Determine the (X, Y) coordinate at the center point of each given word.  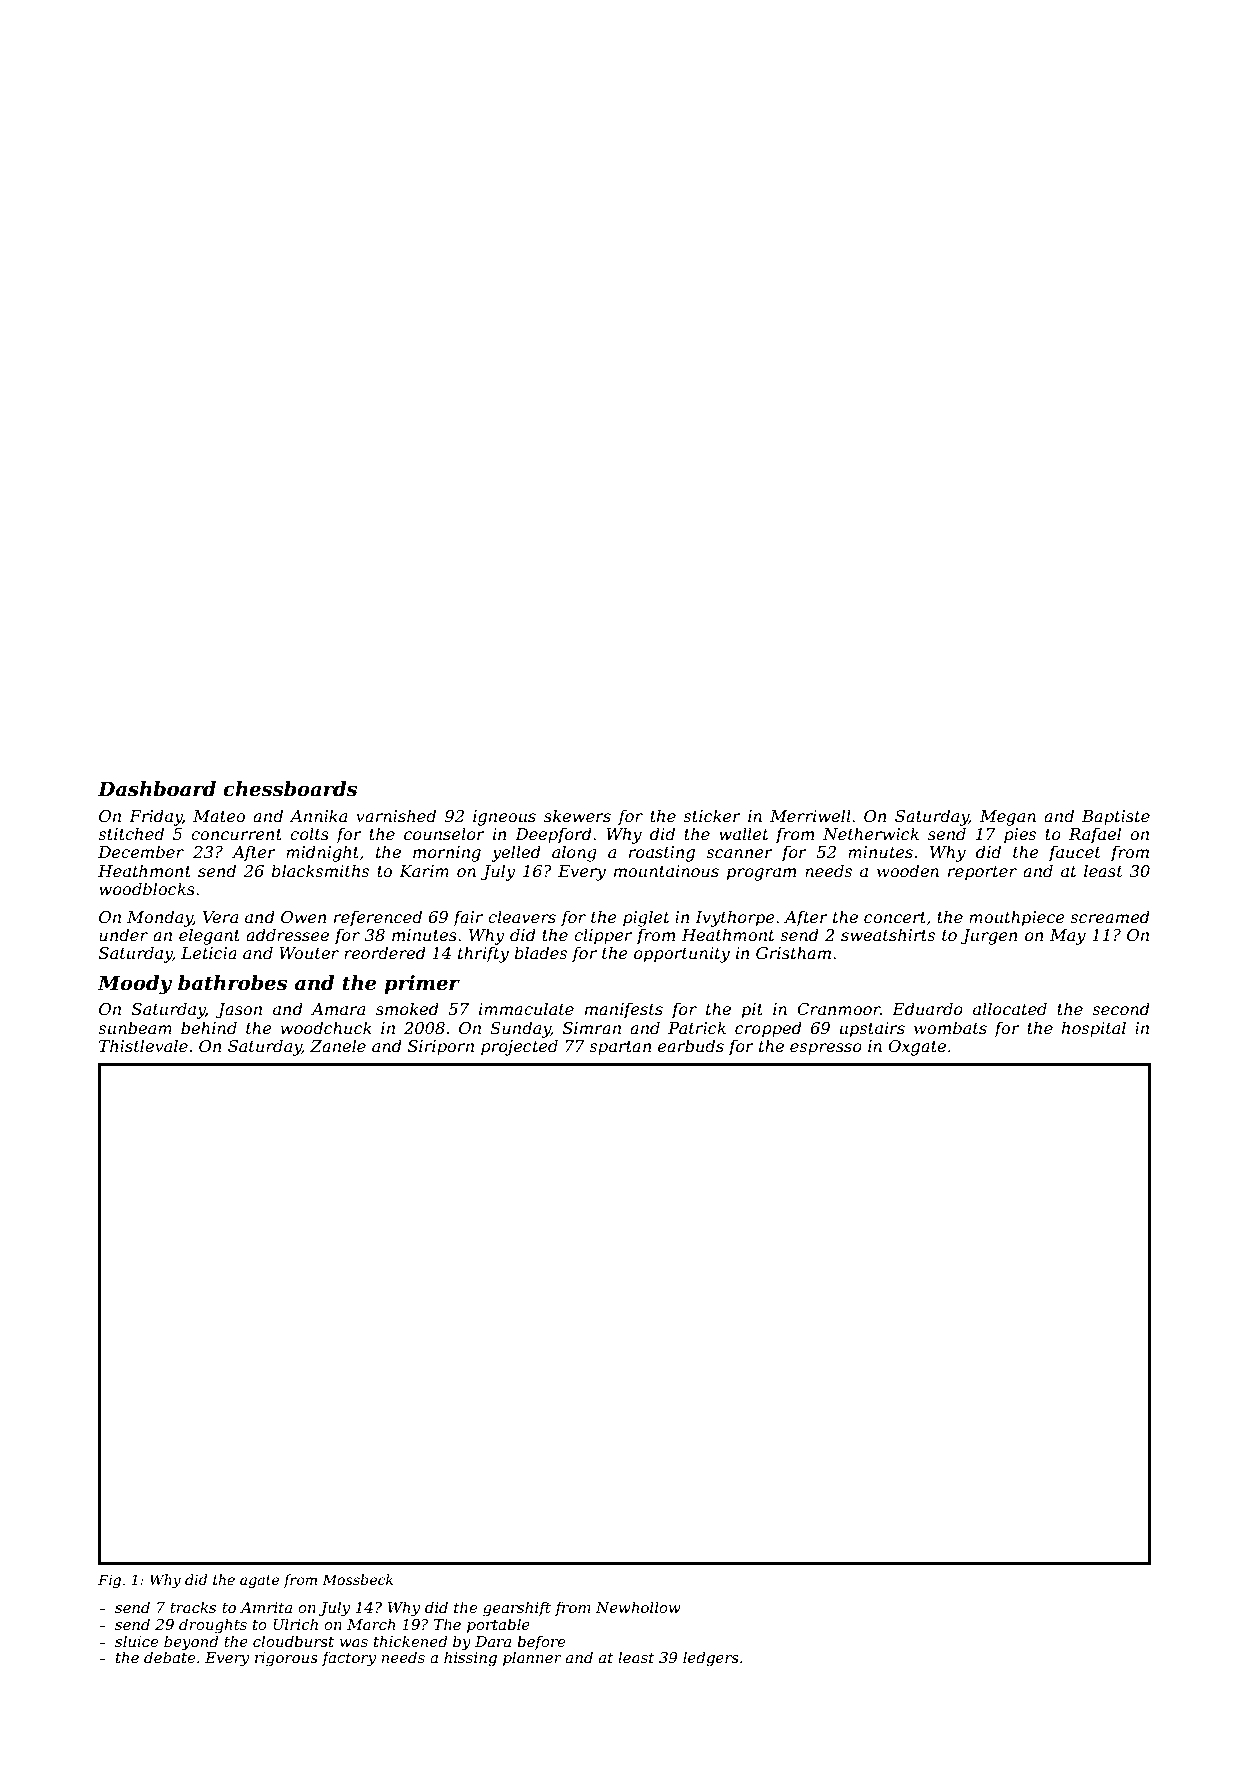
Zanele (338, 1045)
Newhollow (638, 1607)
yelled (516, 853)
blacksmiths (320, 870)
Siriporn (441, 1048)
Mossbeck (357, 1579)
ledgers (711, 1659)
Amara (338, 1009)
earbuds (691, 1045)
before (541, 1642)
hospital (1094, 1029)
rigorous (286, 1659)
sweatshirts (888, 934)
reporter (982, 873)
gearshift (517, 1609)
